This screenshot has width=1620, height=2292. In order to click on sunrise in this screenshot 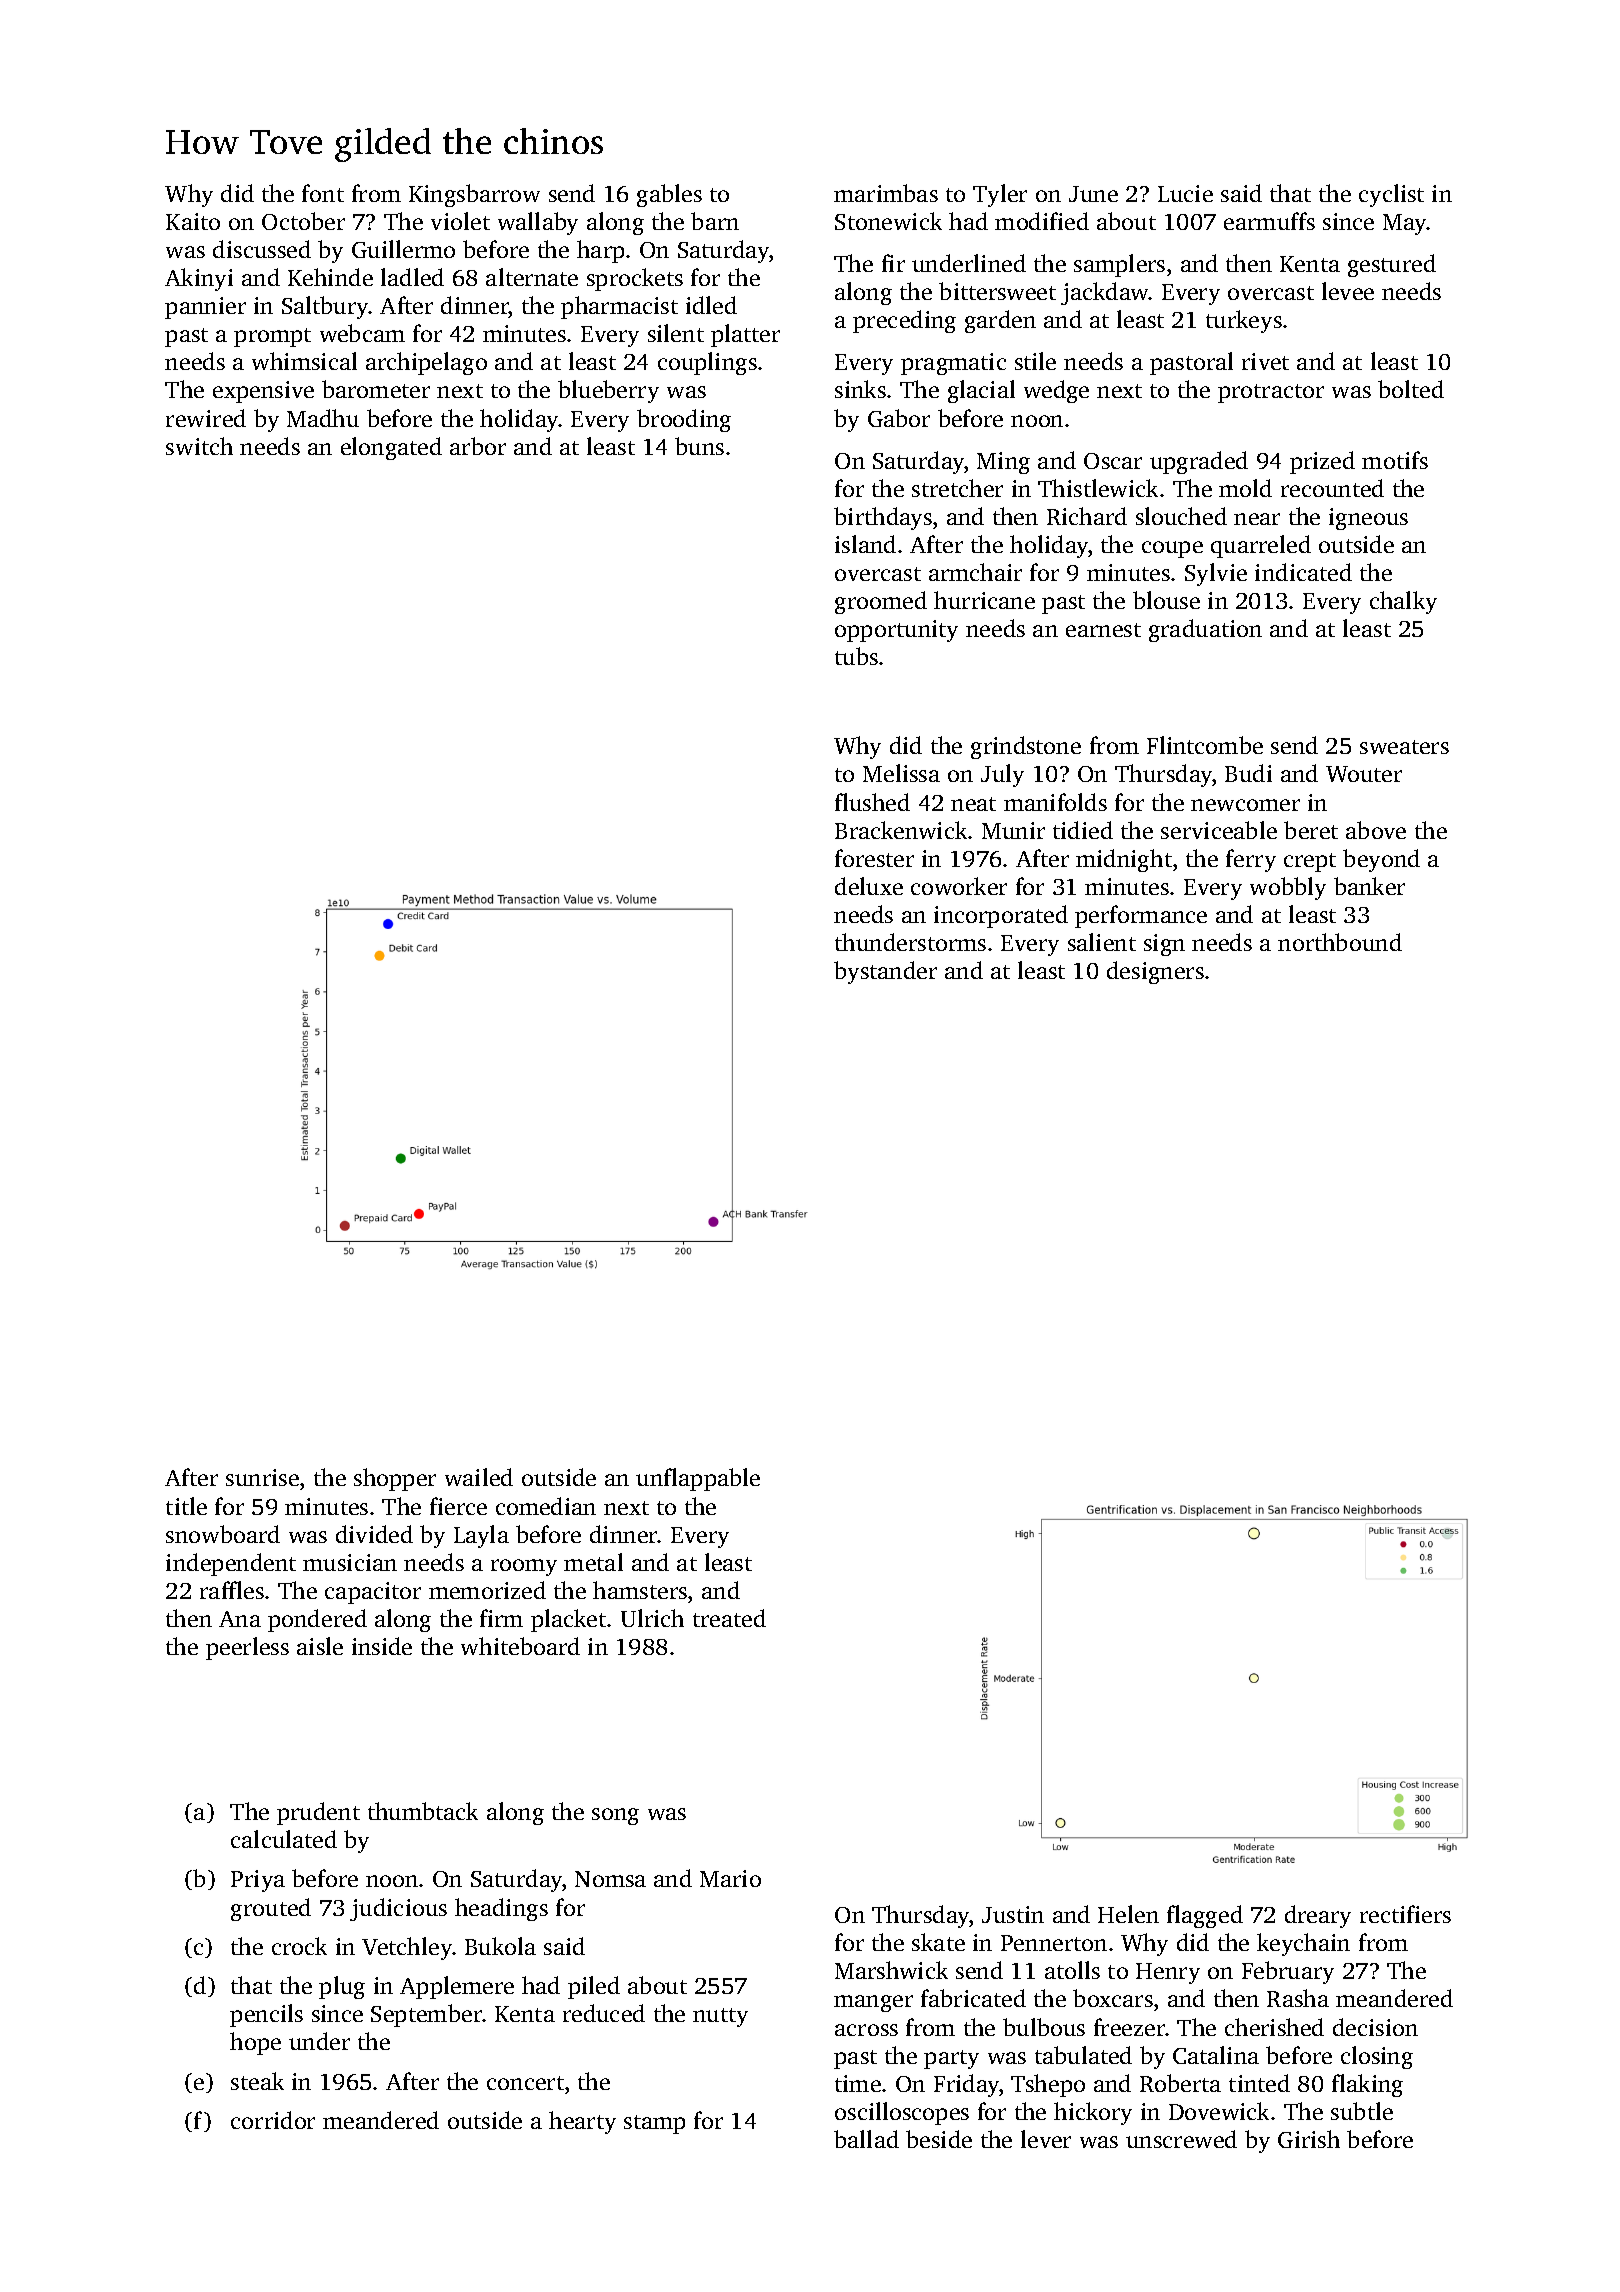, I will do `click(262, 1477)`.
